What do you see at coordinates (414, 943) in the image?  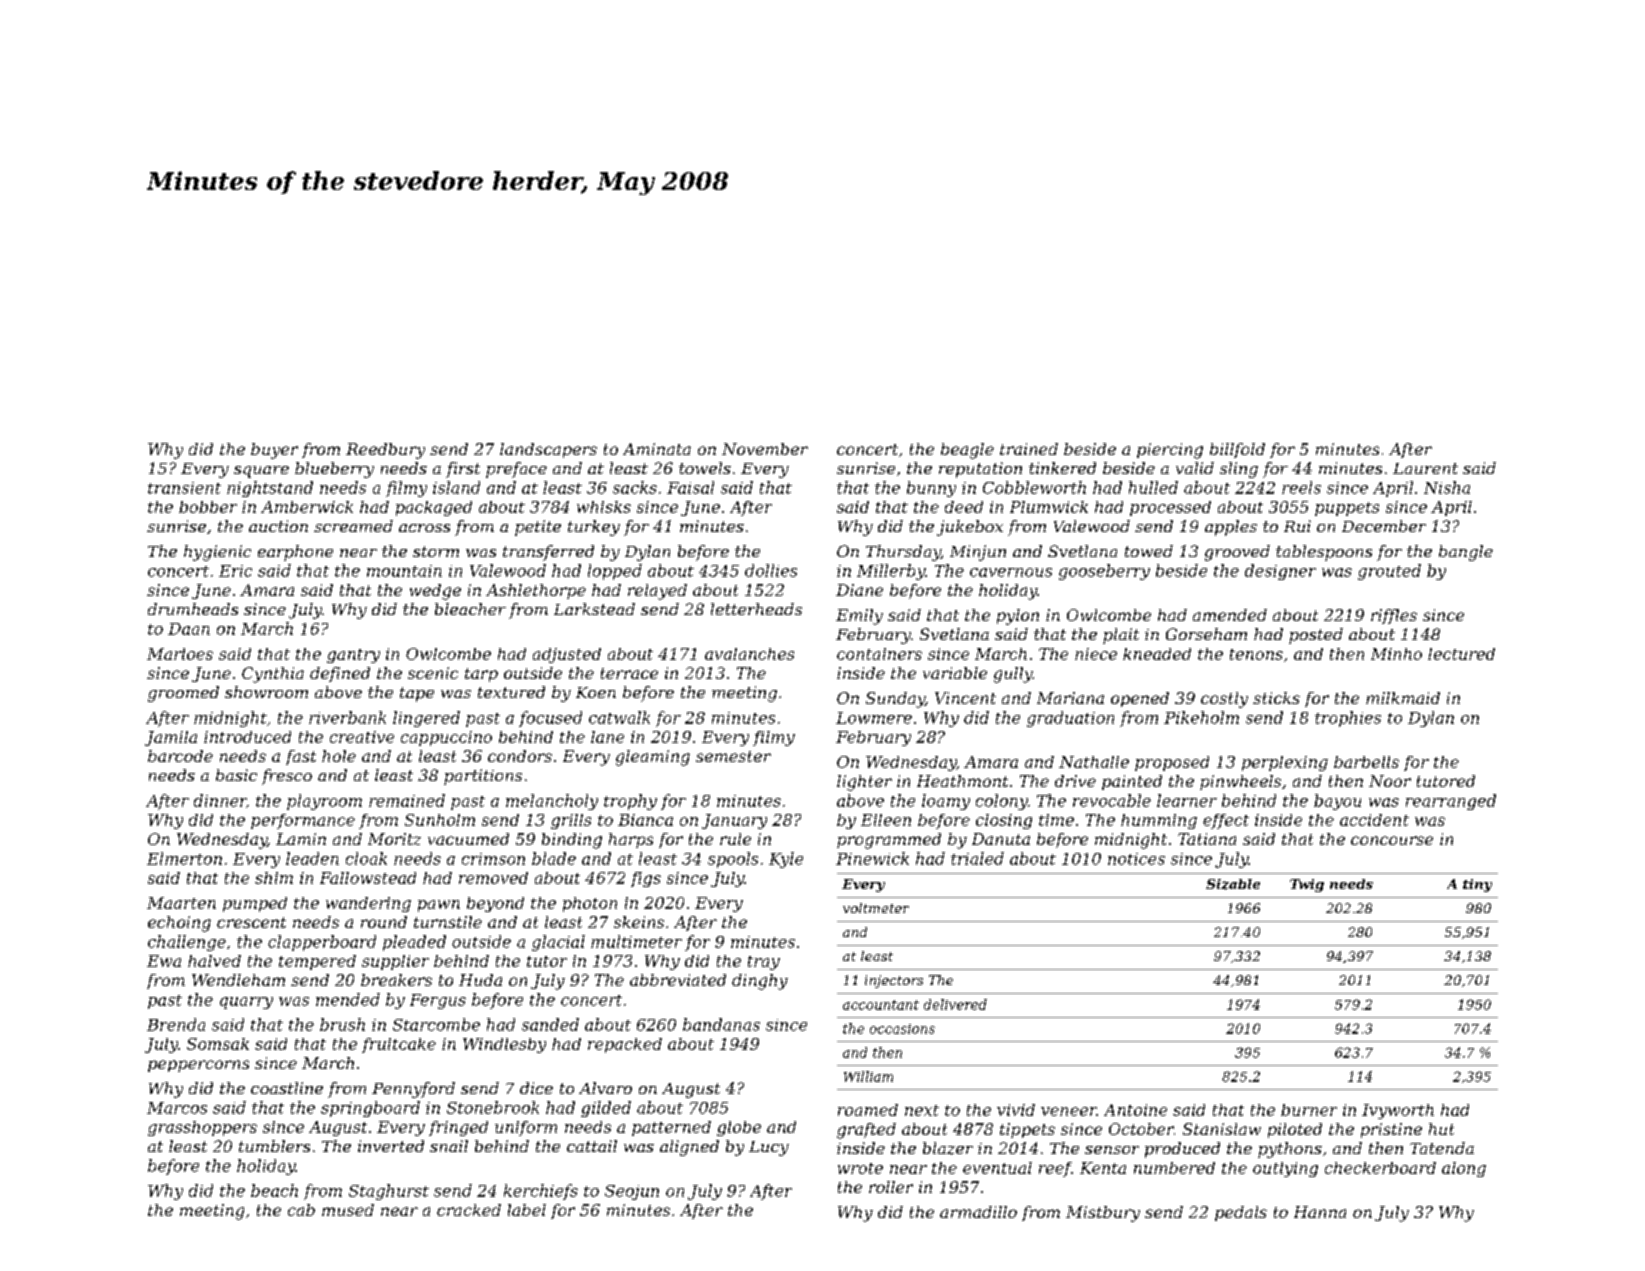 I see `pleaded` at bounding box center [414, 943].
